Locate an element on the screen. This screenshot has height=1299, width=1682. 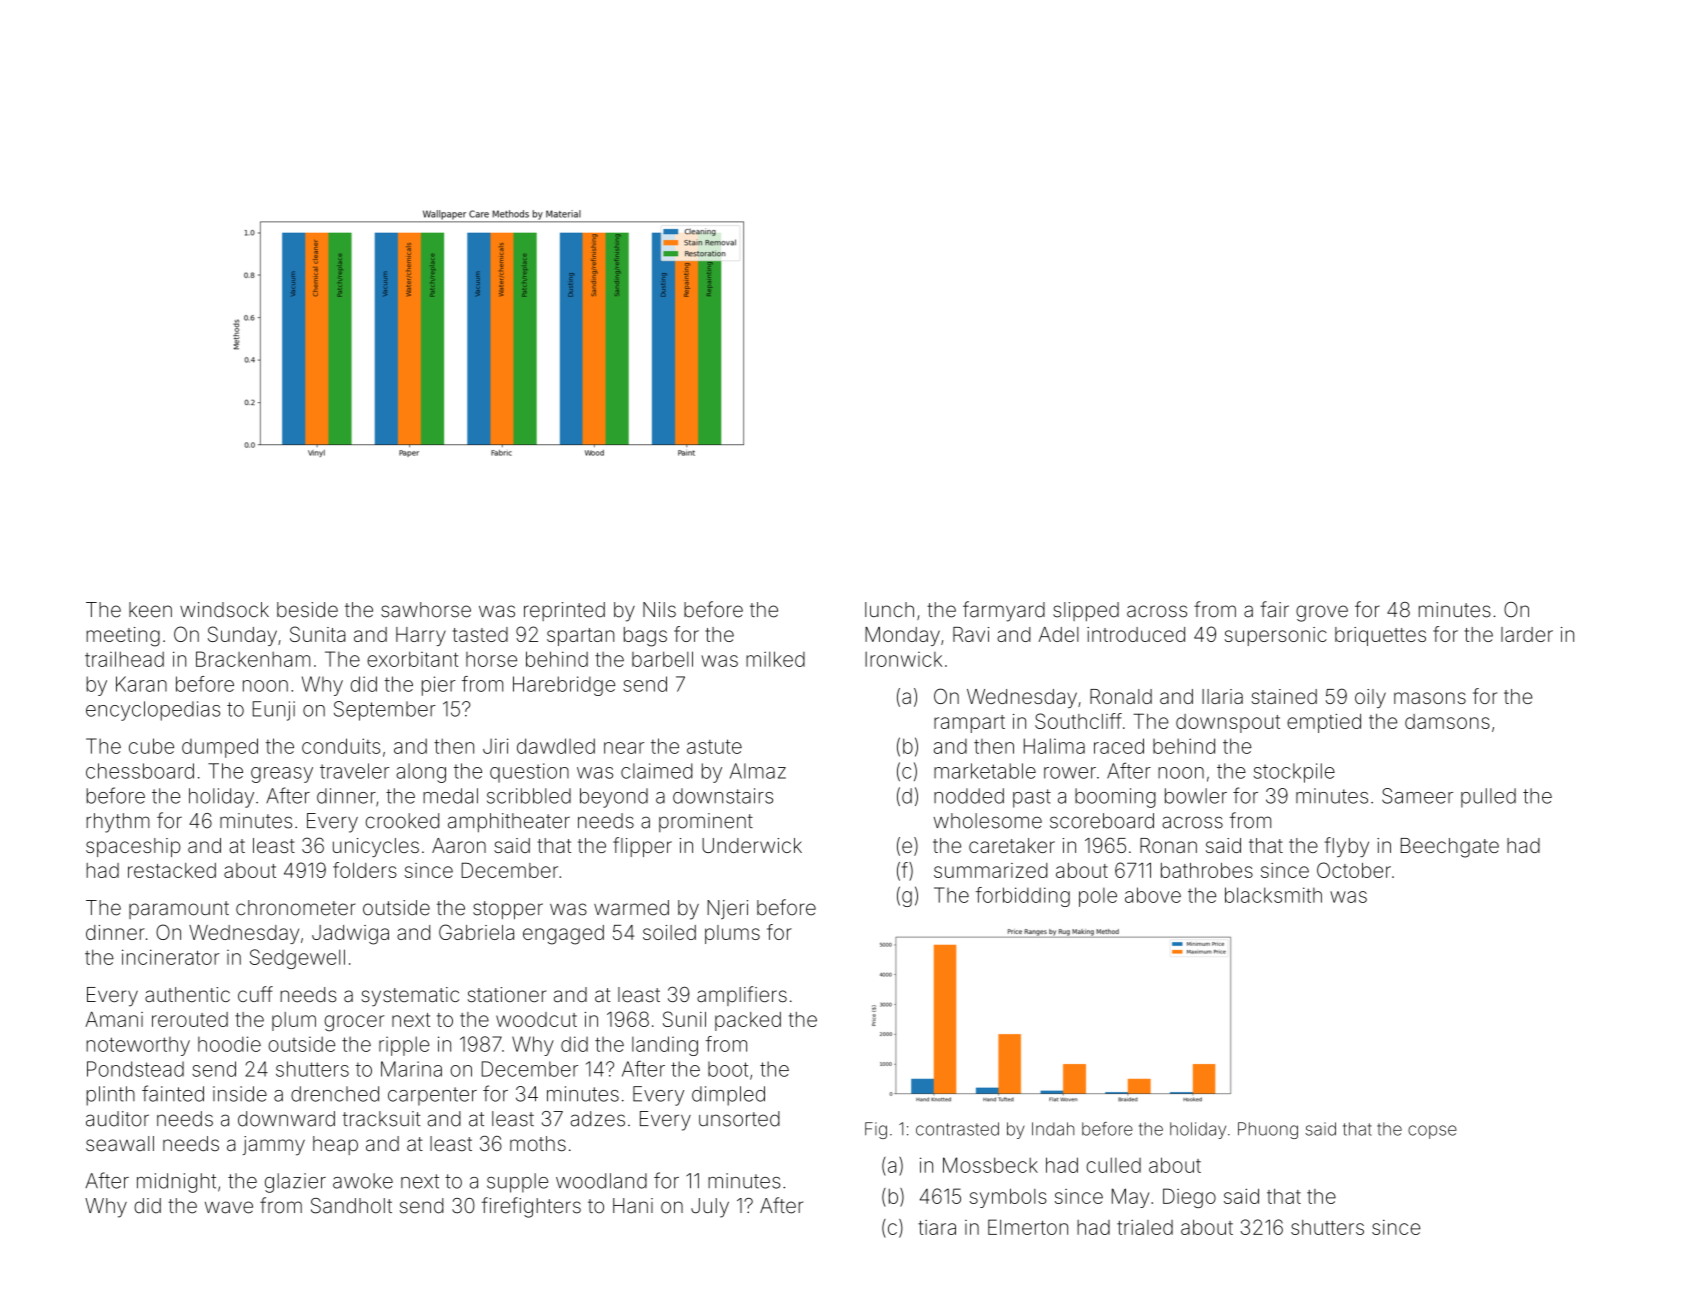
lunch is located at coordinates (889, 609).
